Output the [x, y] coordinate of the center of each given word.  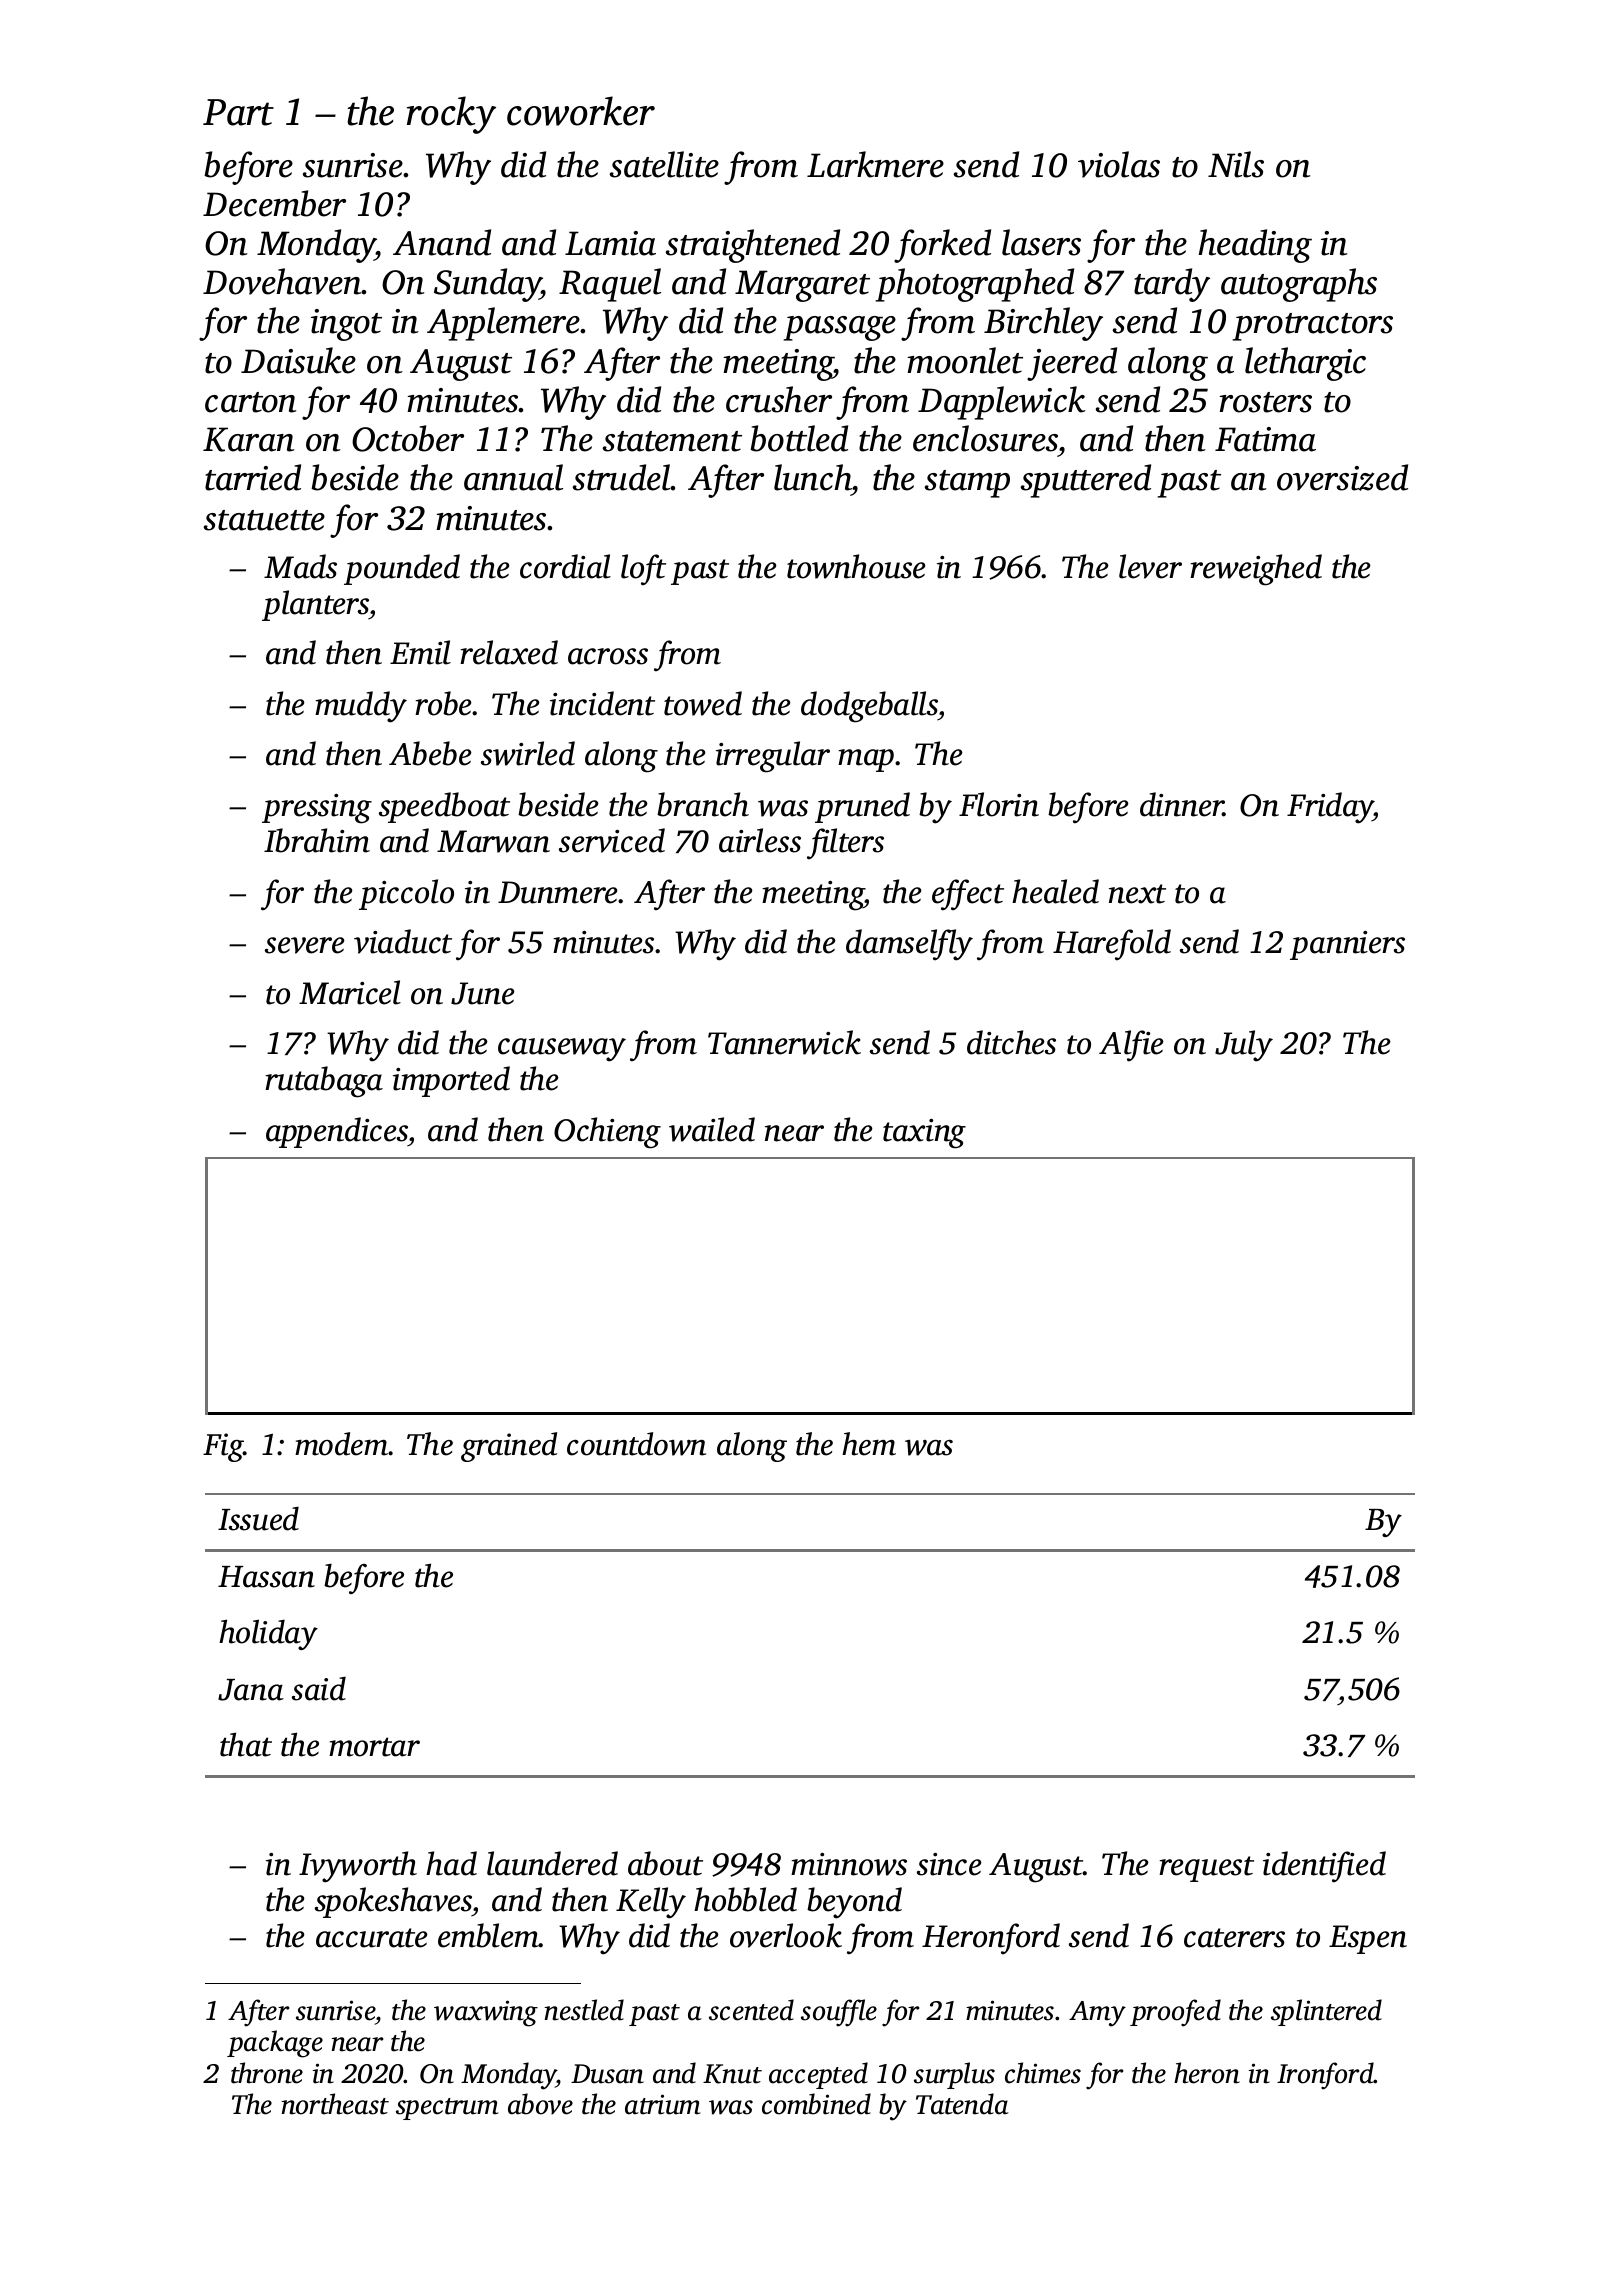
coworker [581, 111]
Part [238, 112]
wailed [712, 1129]
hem [869, 1444]
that [246, 1744]
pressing [317, 809]
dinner [1182, 804]
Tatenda [962, 2104]
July [1244, 1046]
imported [451, 1081]
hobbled [745, 1899]
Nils [1236, 164]
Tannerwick [784, 1042]
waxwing [486, 2013]
